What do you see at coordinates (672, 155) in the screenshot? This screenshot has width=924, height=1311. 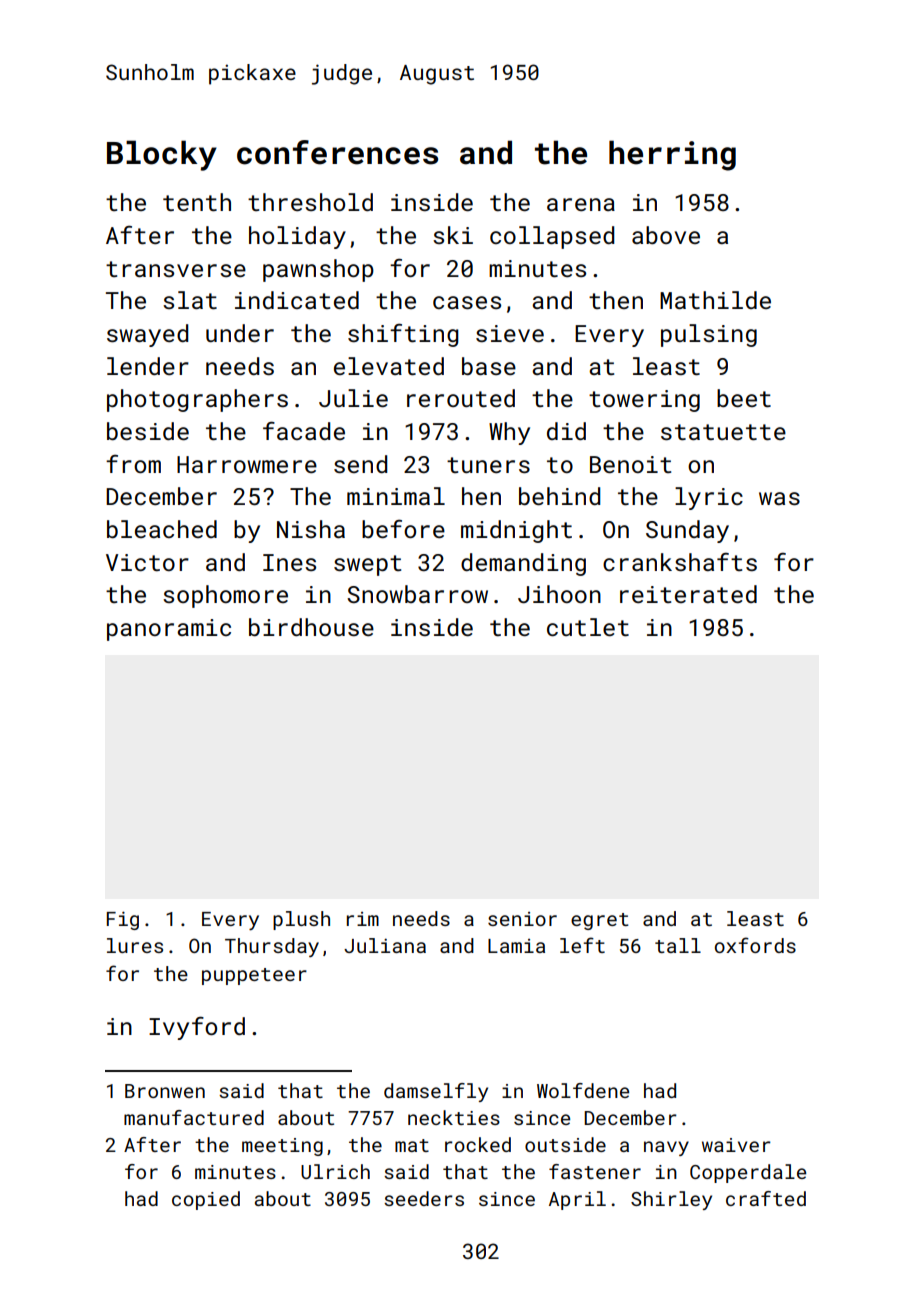 I see `herring` at bounding box center [672, 155].
